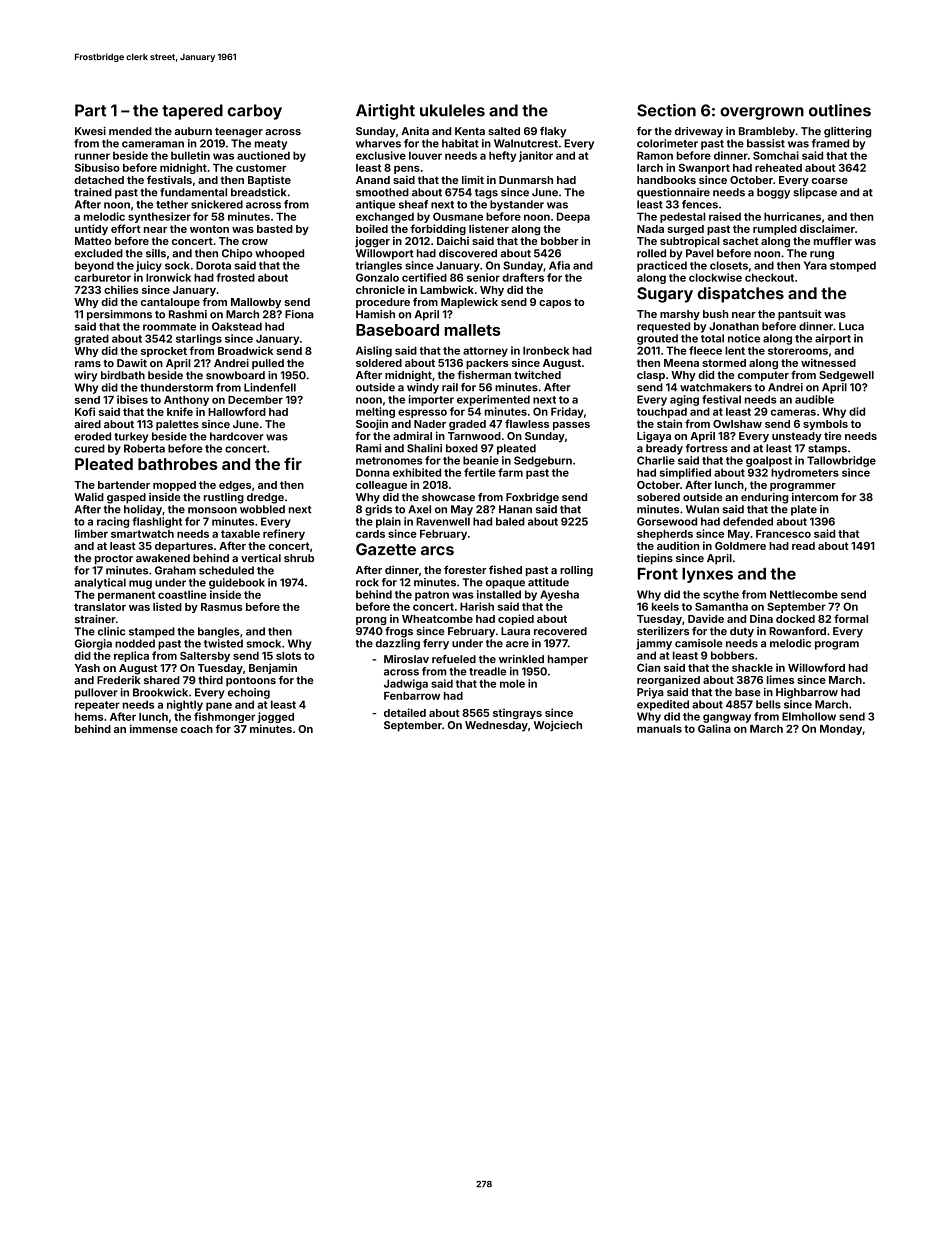 The height and width of the screenshot is (1233, 952). Describe the element at coordinates (840, 110) in the screenshot. I see `outlines` at that location.
